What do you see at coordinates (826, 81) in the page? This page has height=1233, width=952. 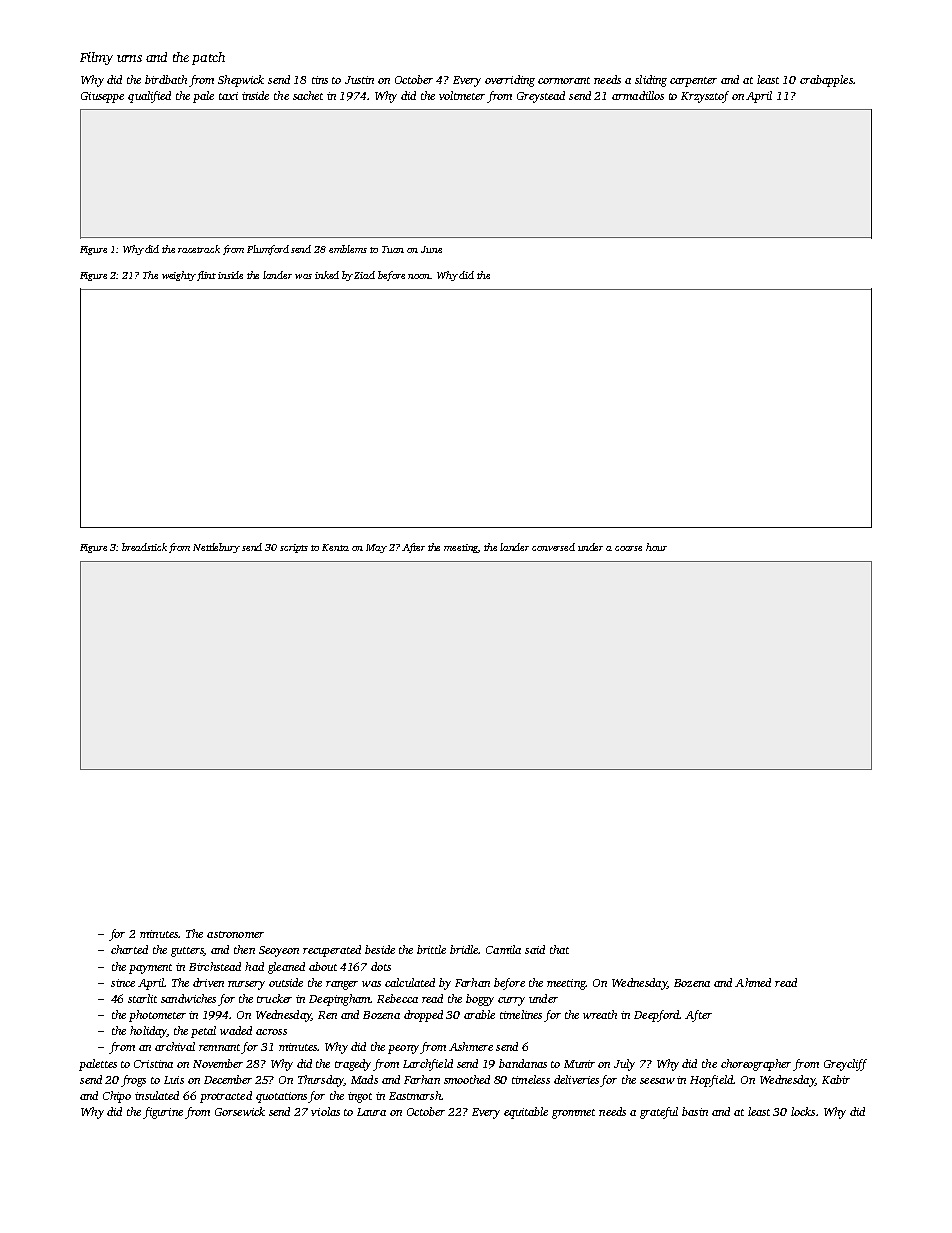 I see `crabapples` at bounding box center [826, 81].
